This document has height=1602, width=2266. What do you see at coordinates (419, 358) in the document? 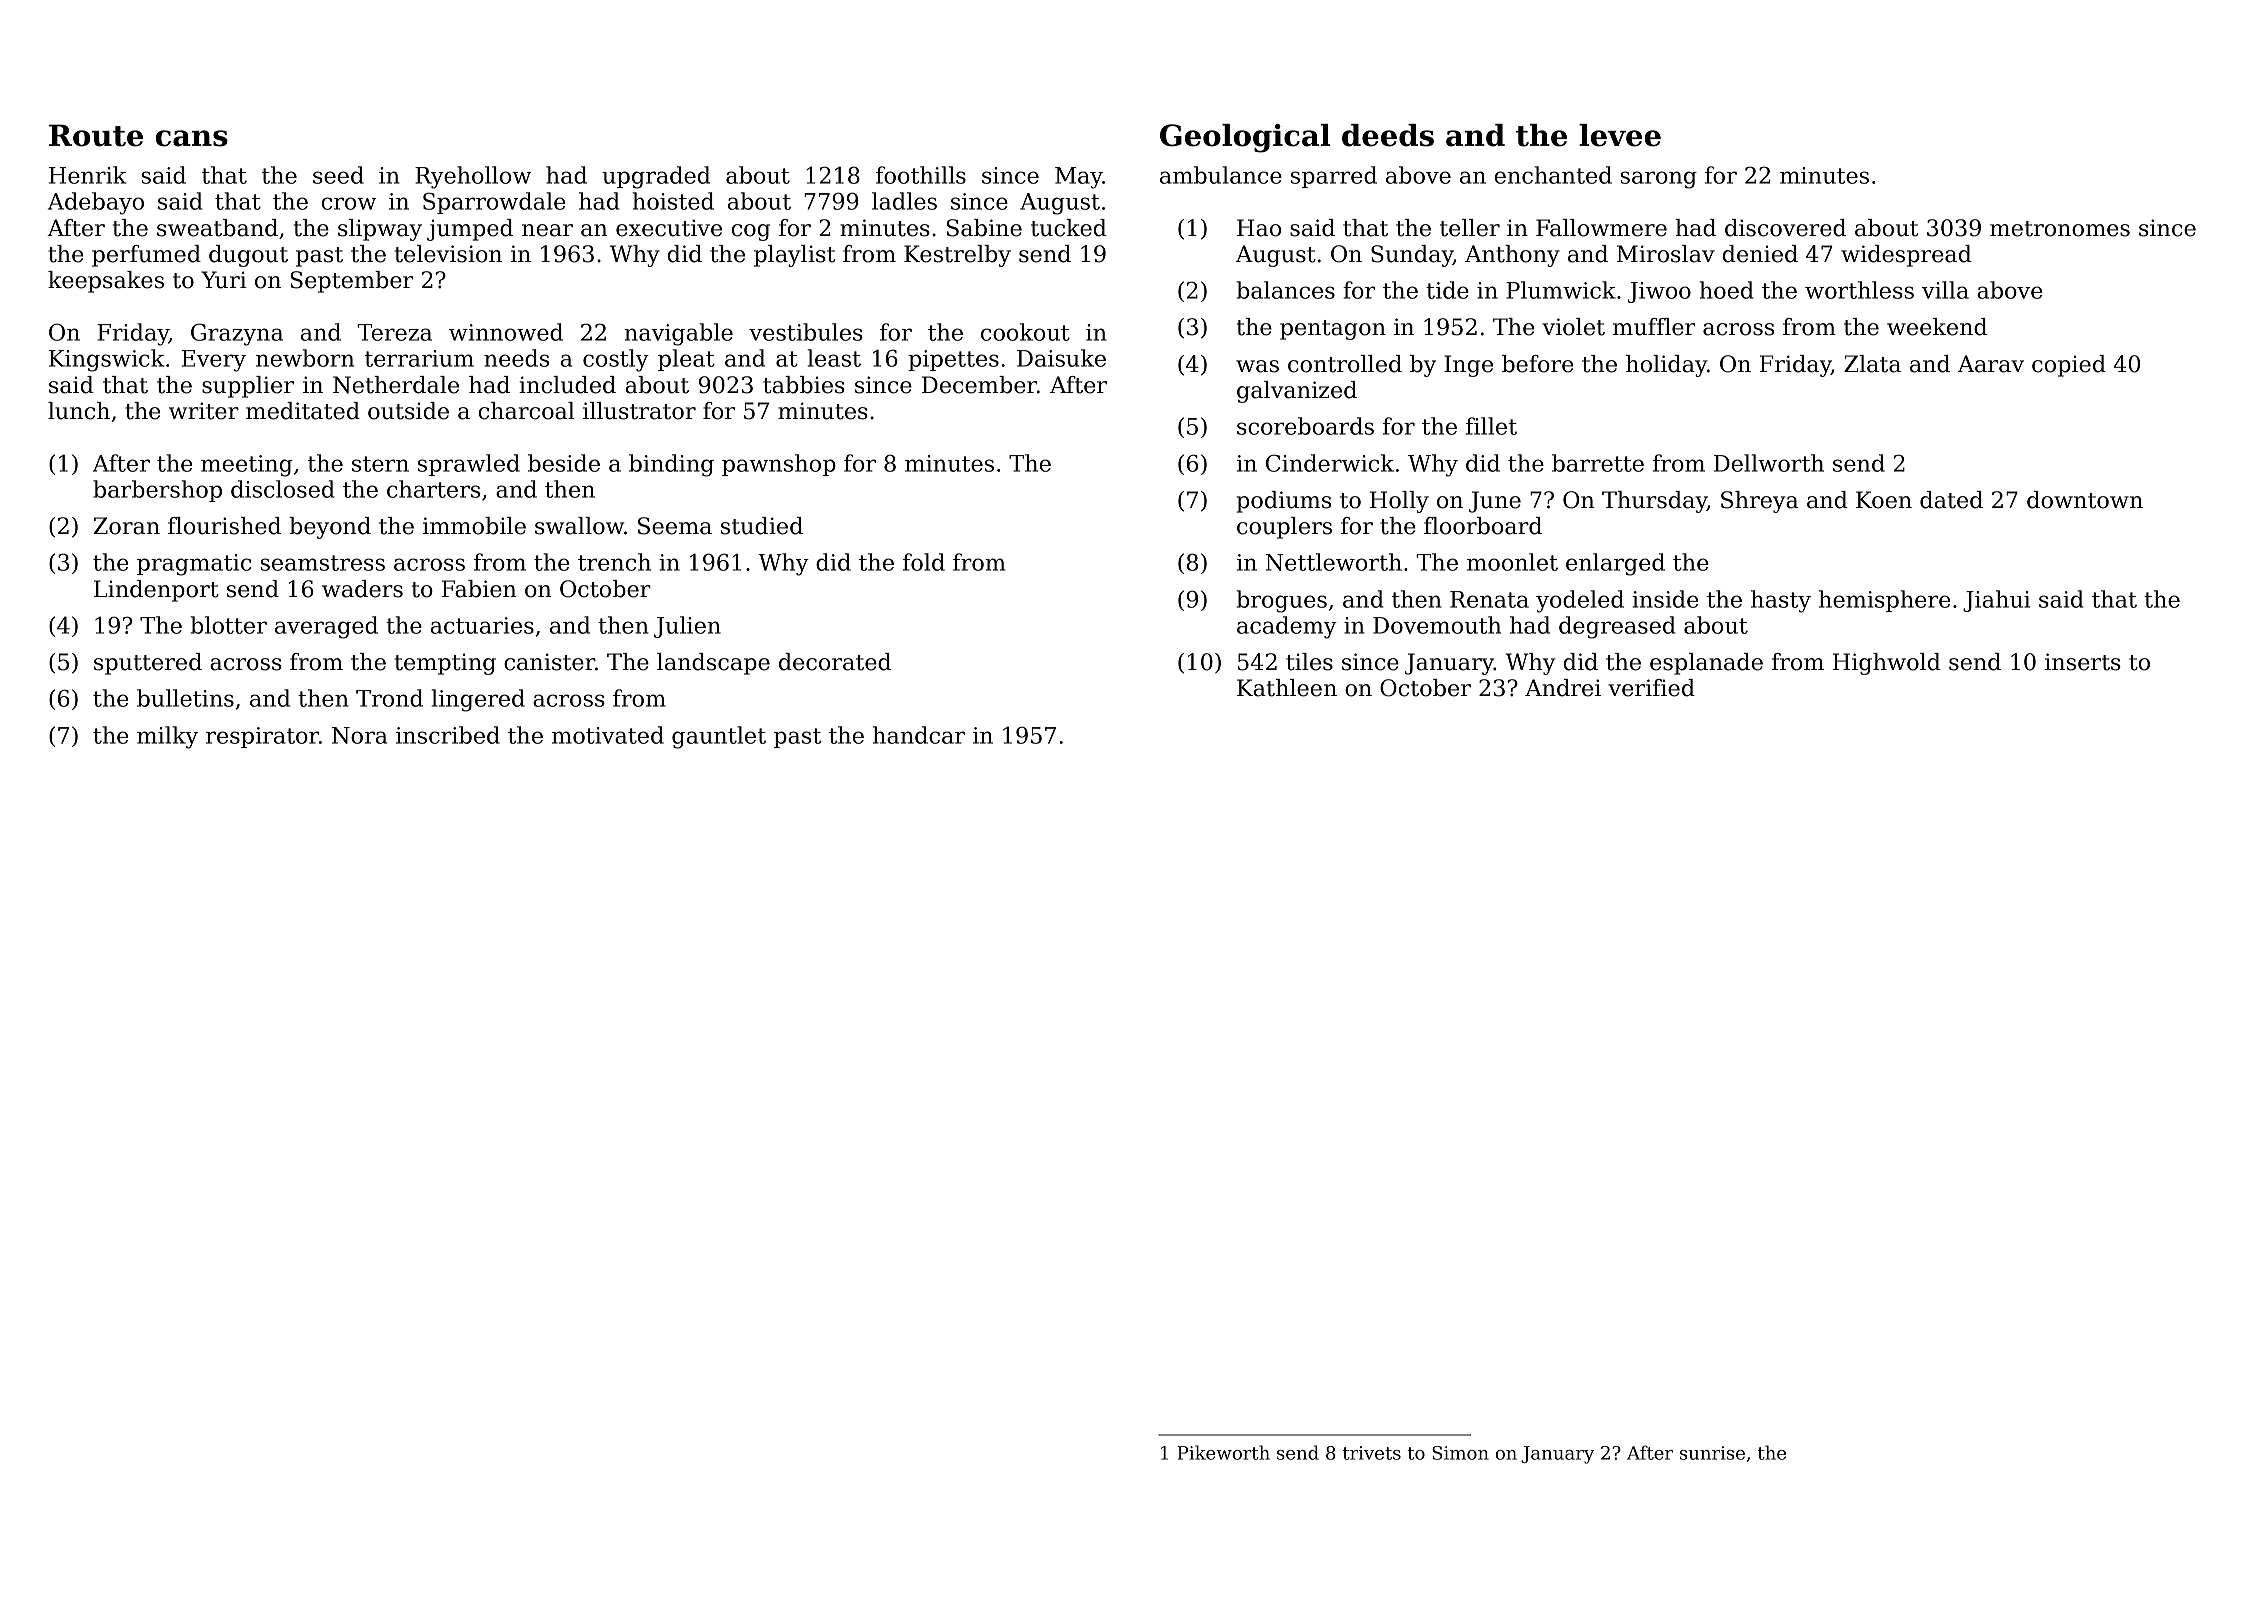
I see `terrarium` at bounding box center [419, 358].
